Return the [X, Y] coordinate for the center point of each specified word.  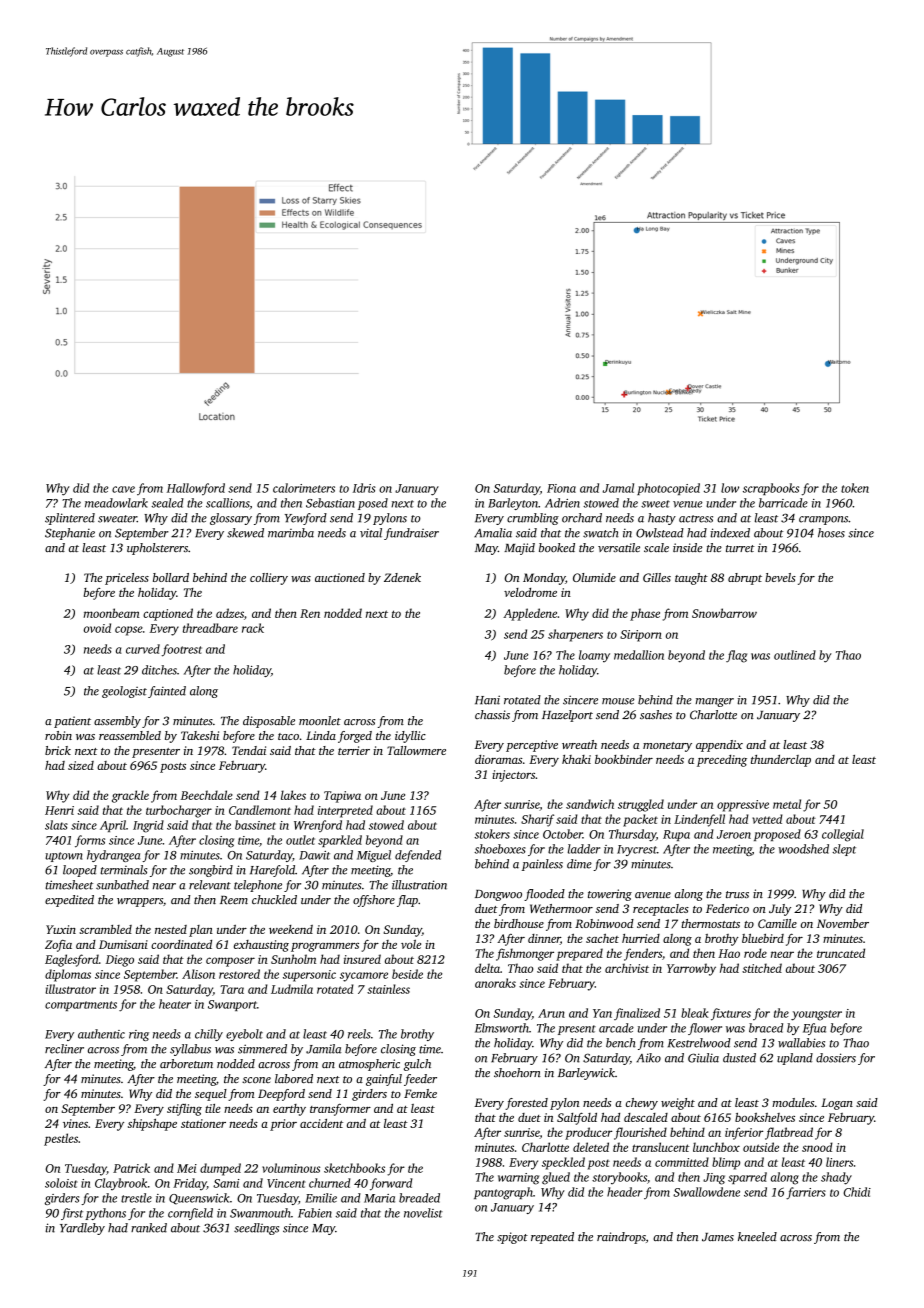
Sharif [537, 820]
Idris [364, 488]
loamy [594, 656]
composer [230, 962]
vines [75, 1123]
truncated [841, 953]
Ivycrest [637, 850]
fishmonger [525, 954]
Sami [226, 1183]
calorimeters [304, 488]
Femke [420, 1093]
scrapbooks [771, 489]
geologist [124, 692]
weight [678, 1104]
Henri [59, 810]
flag [736, 656]
